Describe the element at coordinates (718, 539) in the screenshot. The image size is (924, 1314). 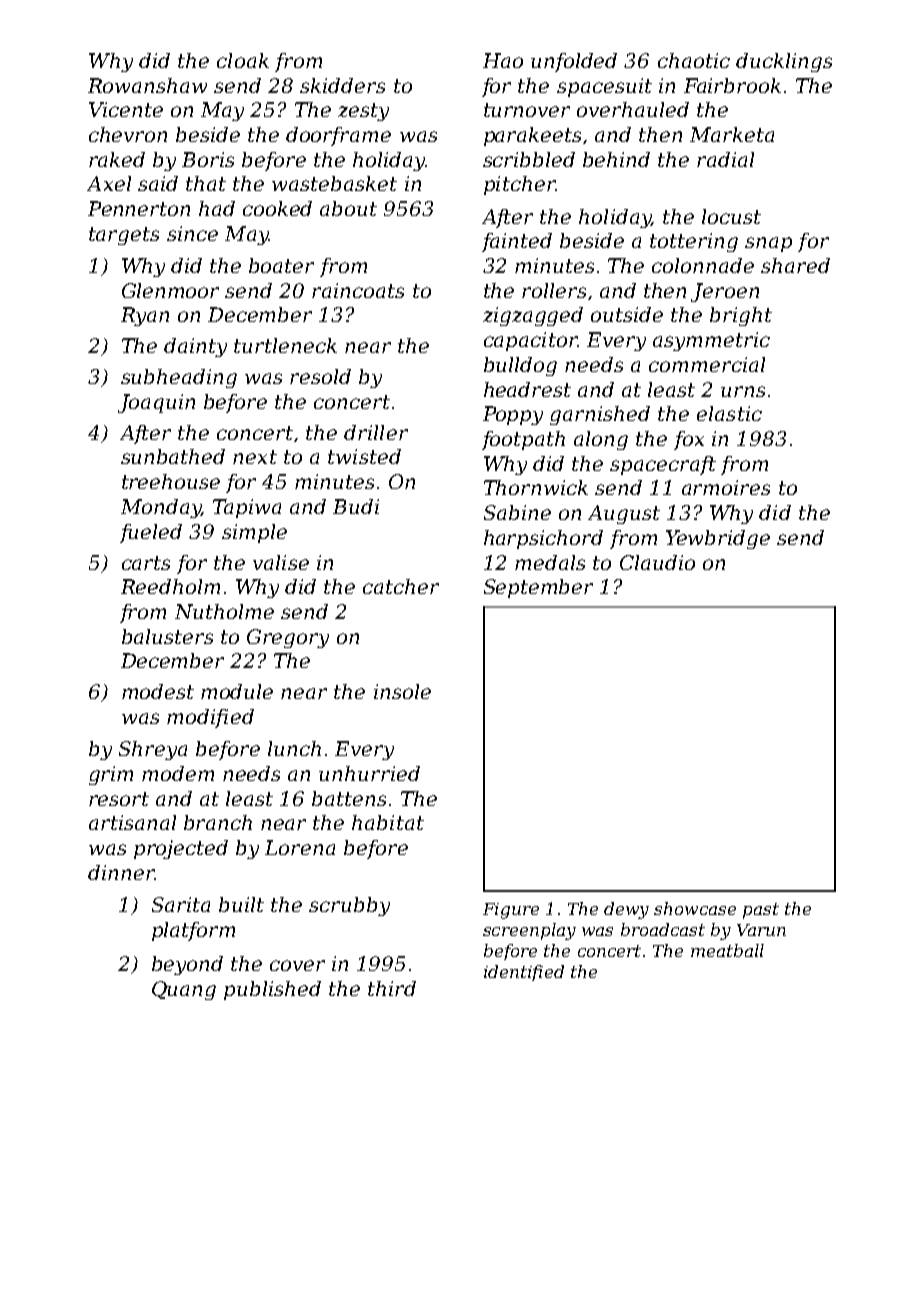
I see `Yewbridge` at that location.
